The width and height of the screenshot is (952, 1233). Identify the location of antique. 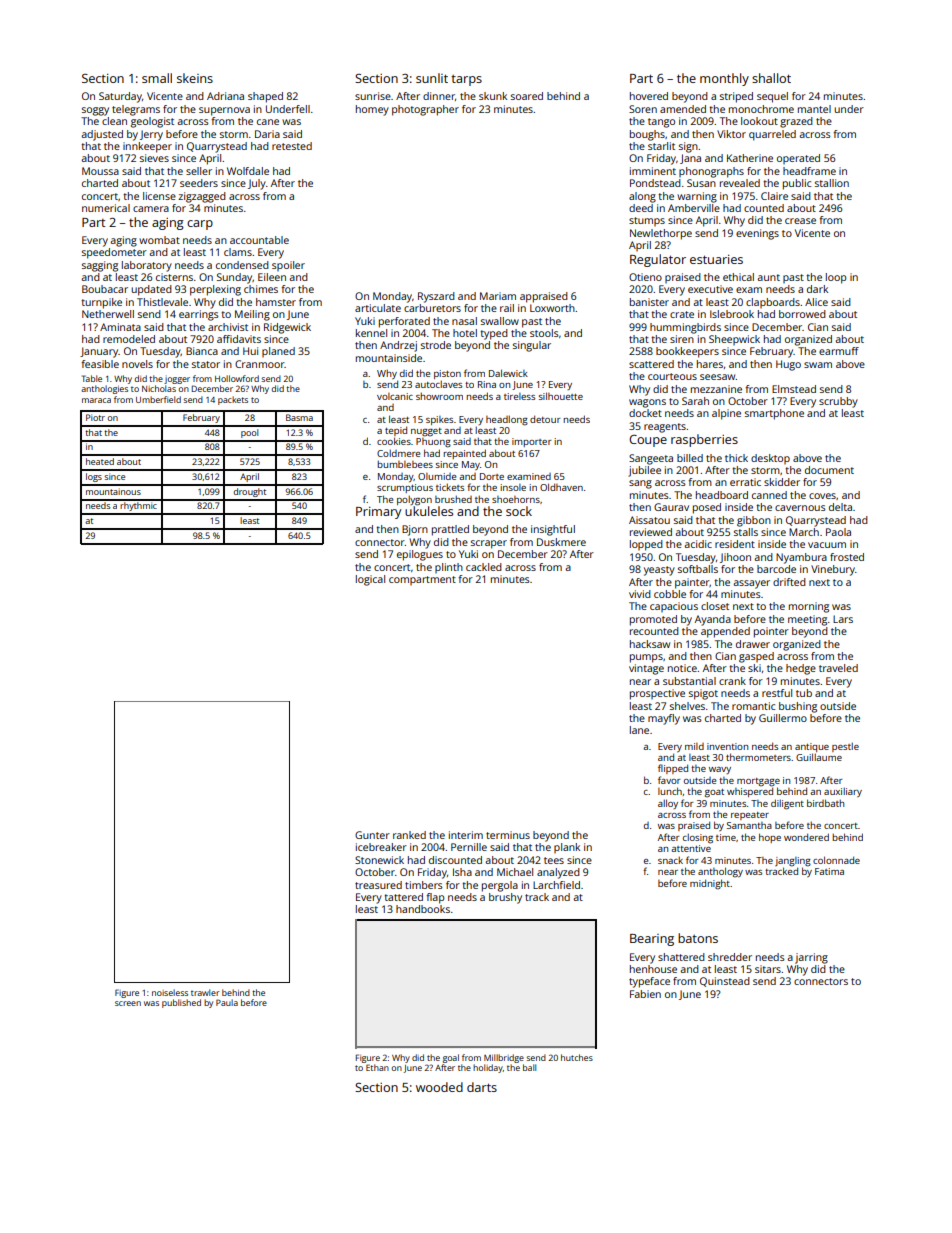
(812, 747).
